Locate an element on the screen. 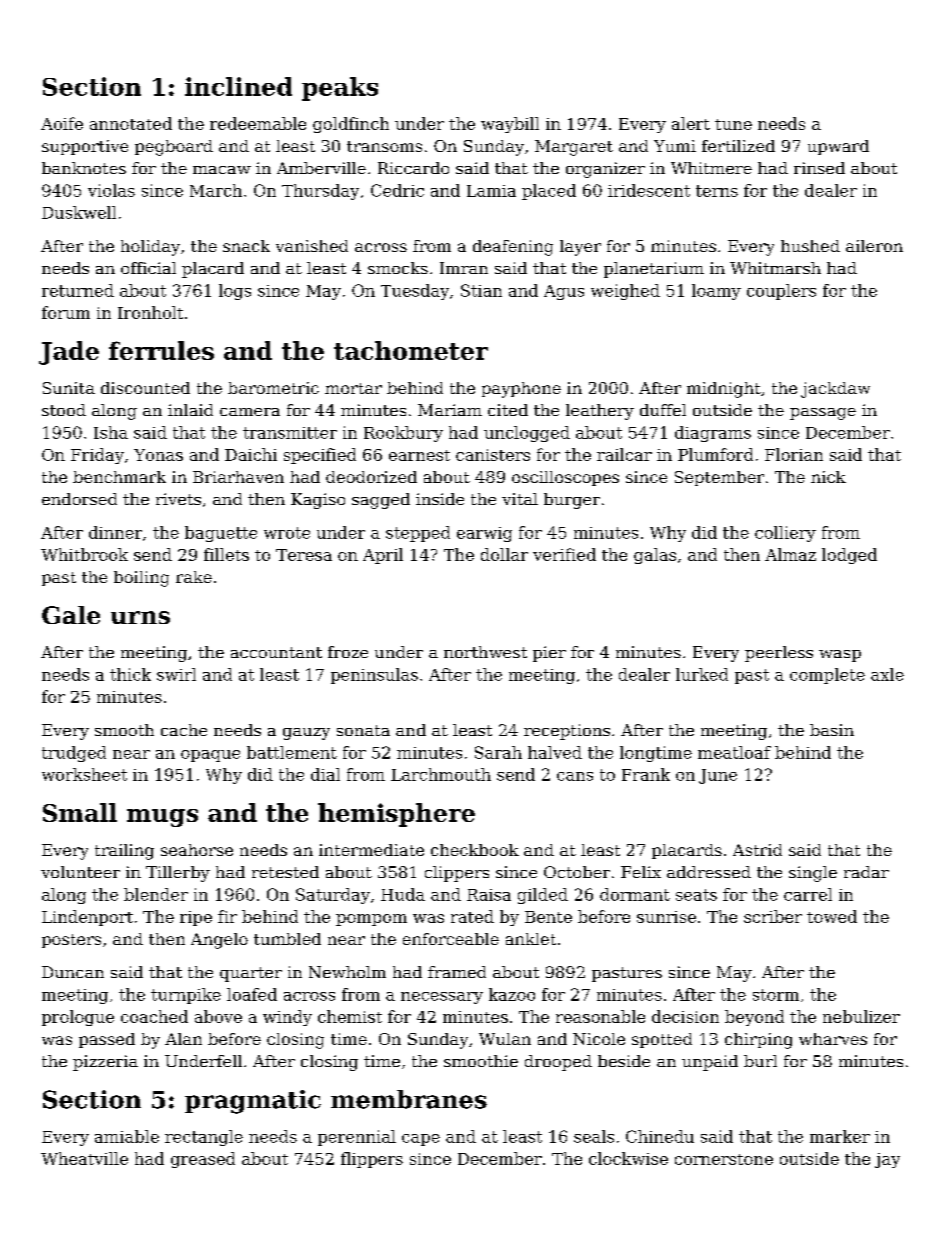  lurked is located at coordinates (702, 674).
